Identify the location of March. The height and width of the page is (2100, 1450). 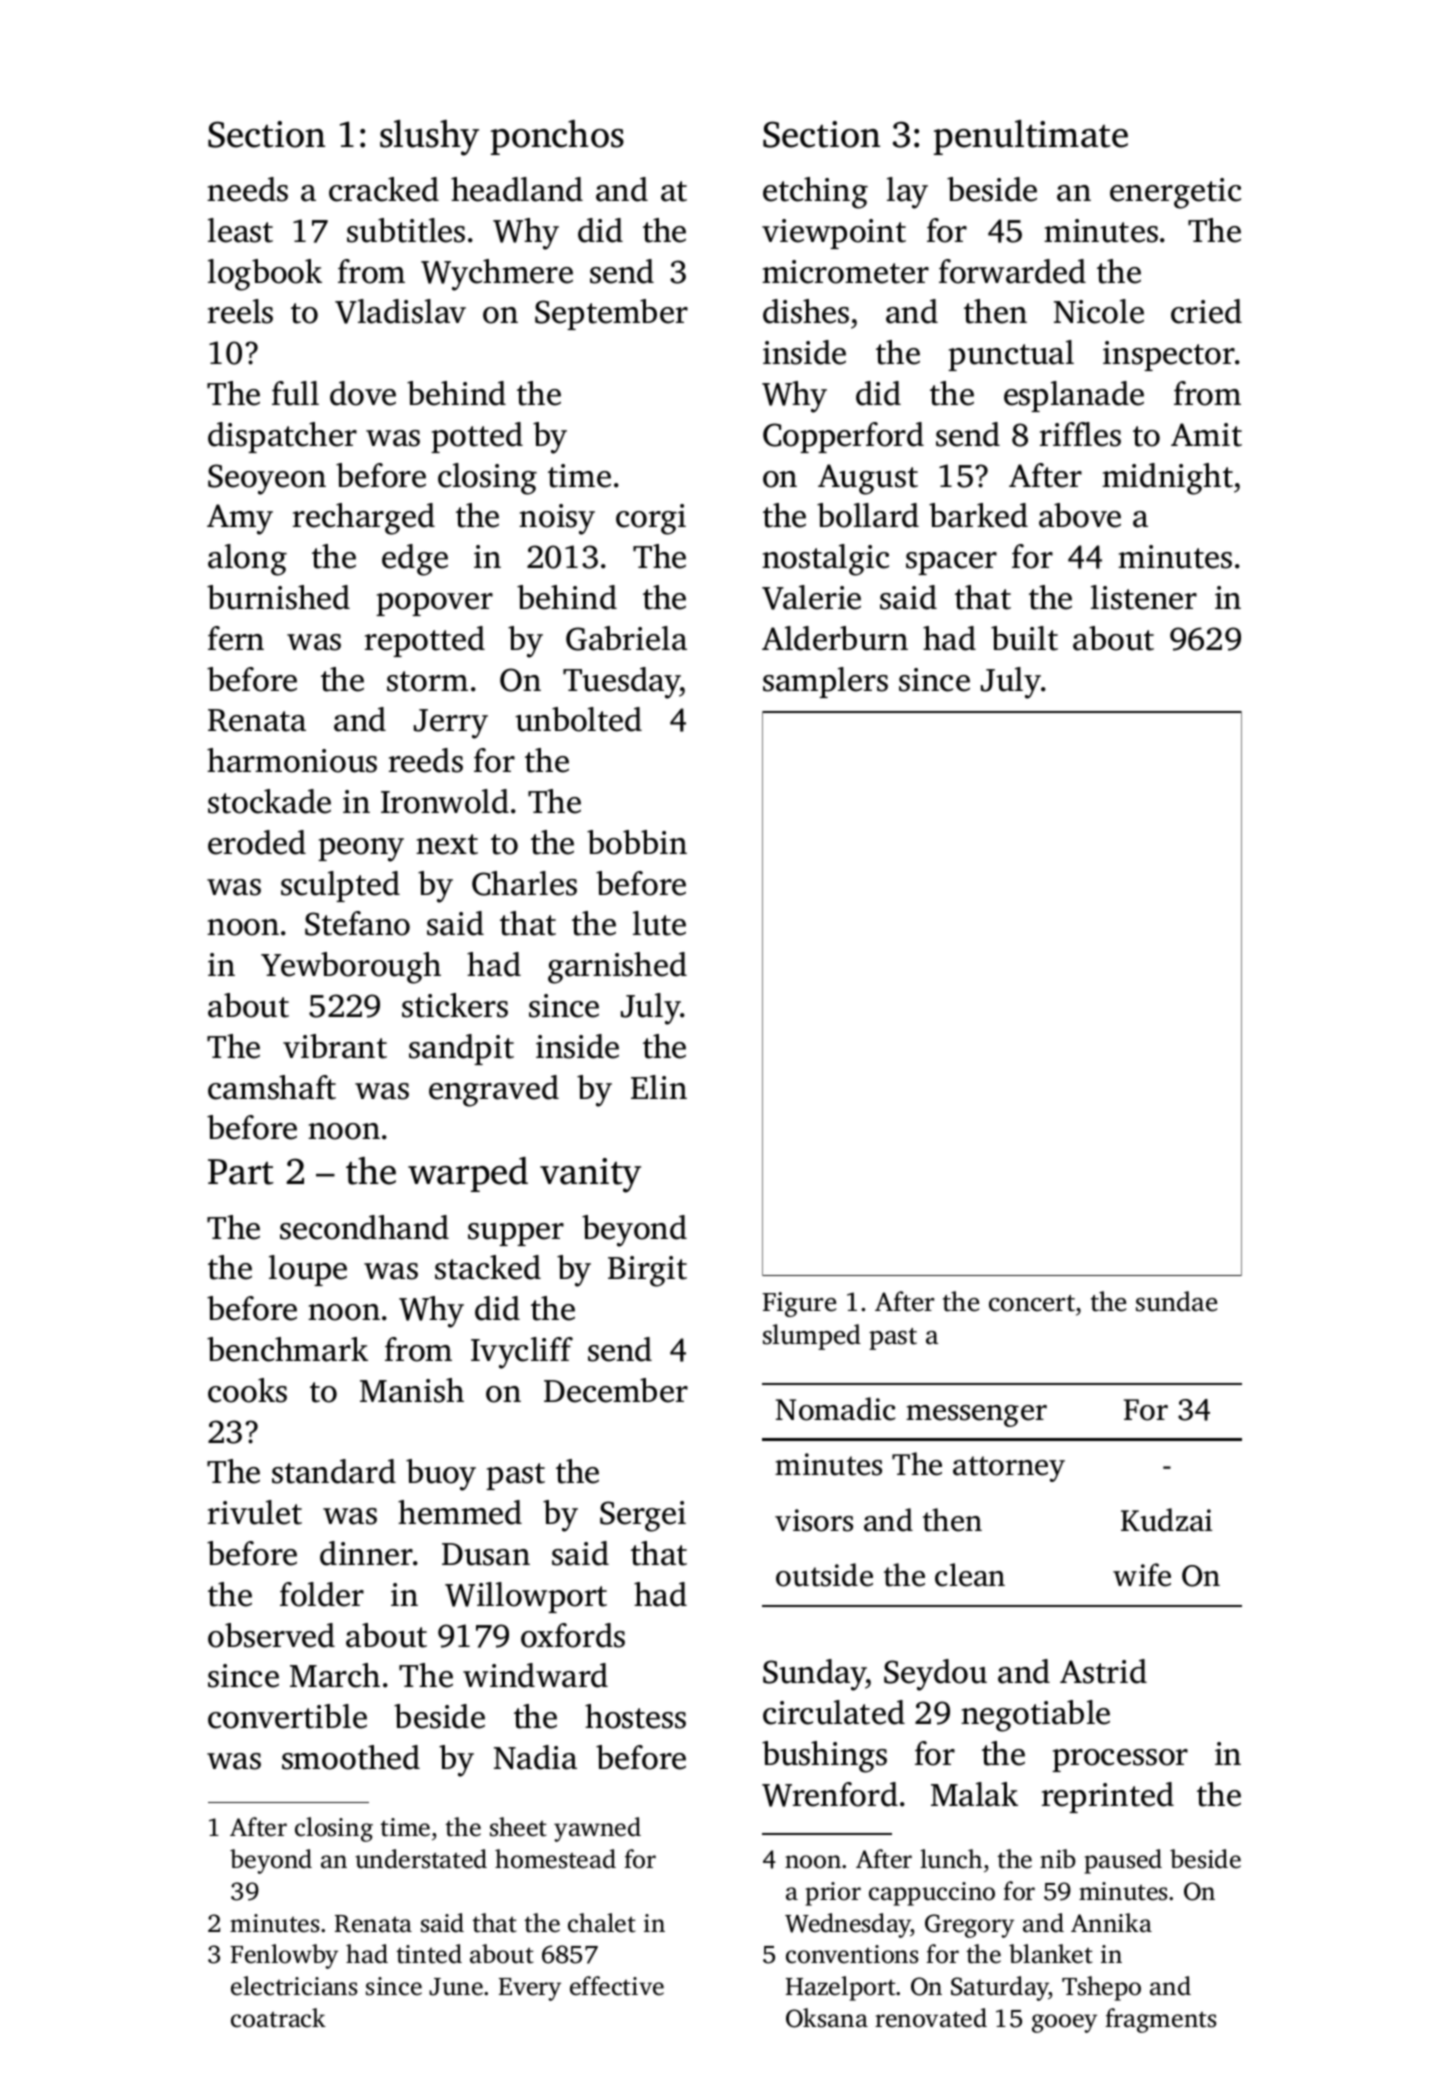
(335, 1675).
